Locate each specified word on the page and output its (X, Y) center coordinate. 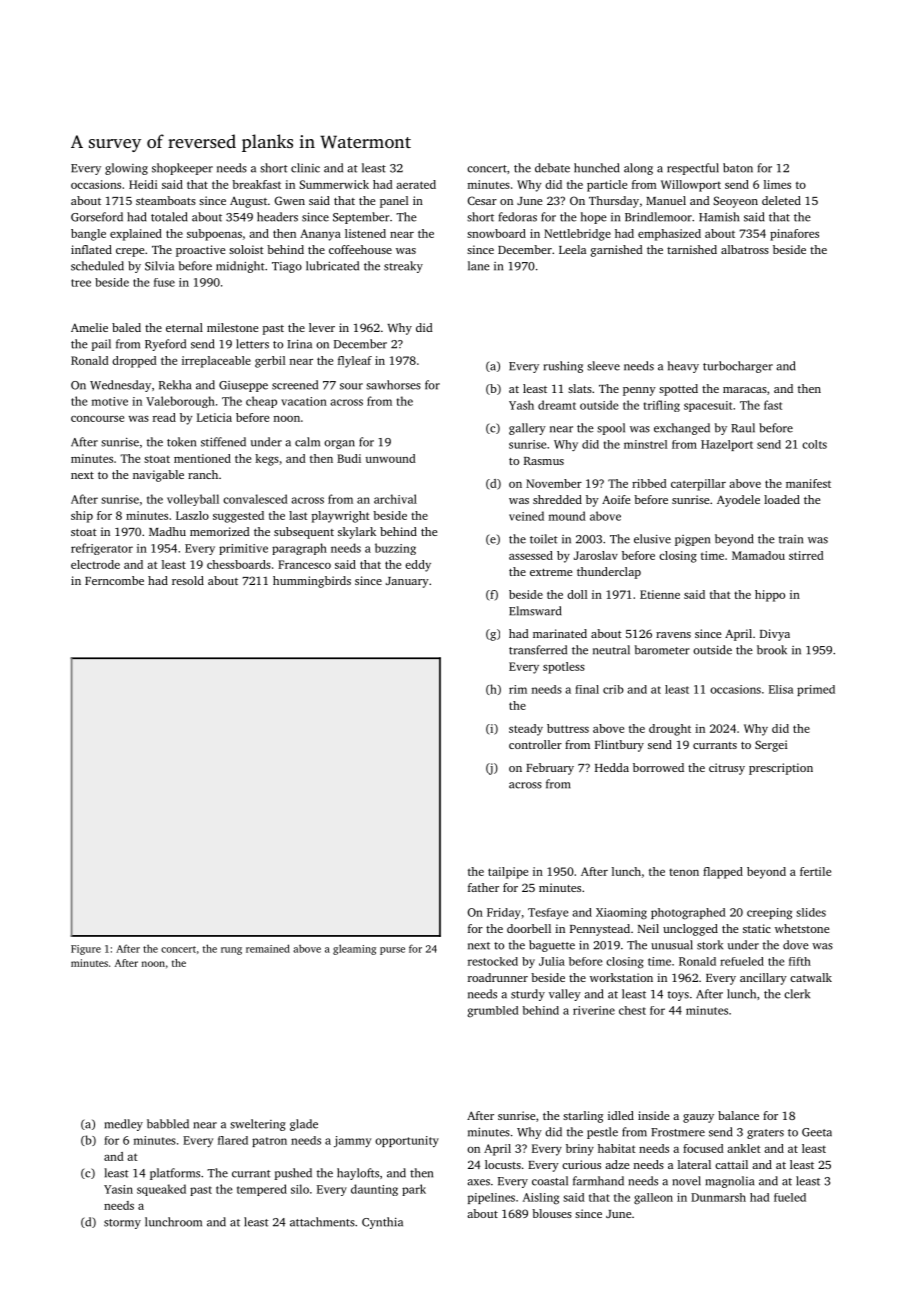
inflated (91, 249)
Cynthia (382, 1223)
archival (395, 499)
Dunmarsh (718, 1197)
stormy (122, 1224)
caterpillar (698, 485)
